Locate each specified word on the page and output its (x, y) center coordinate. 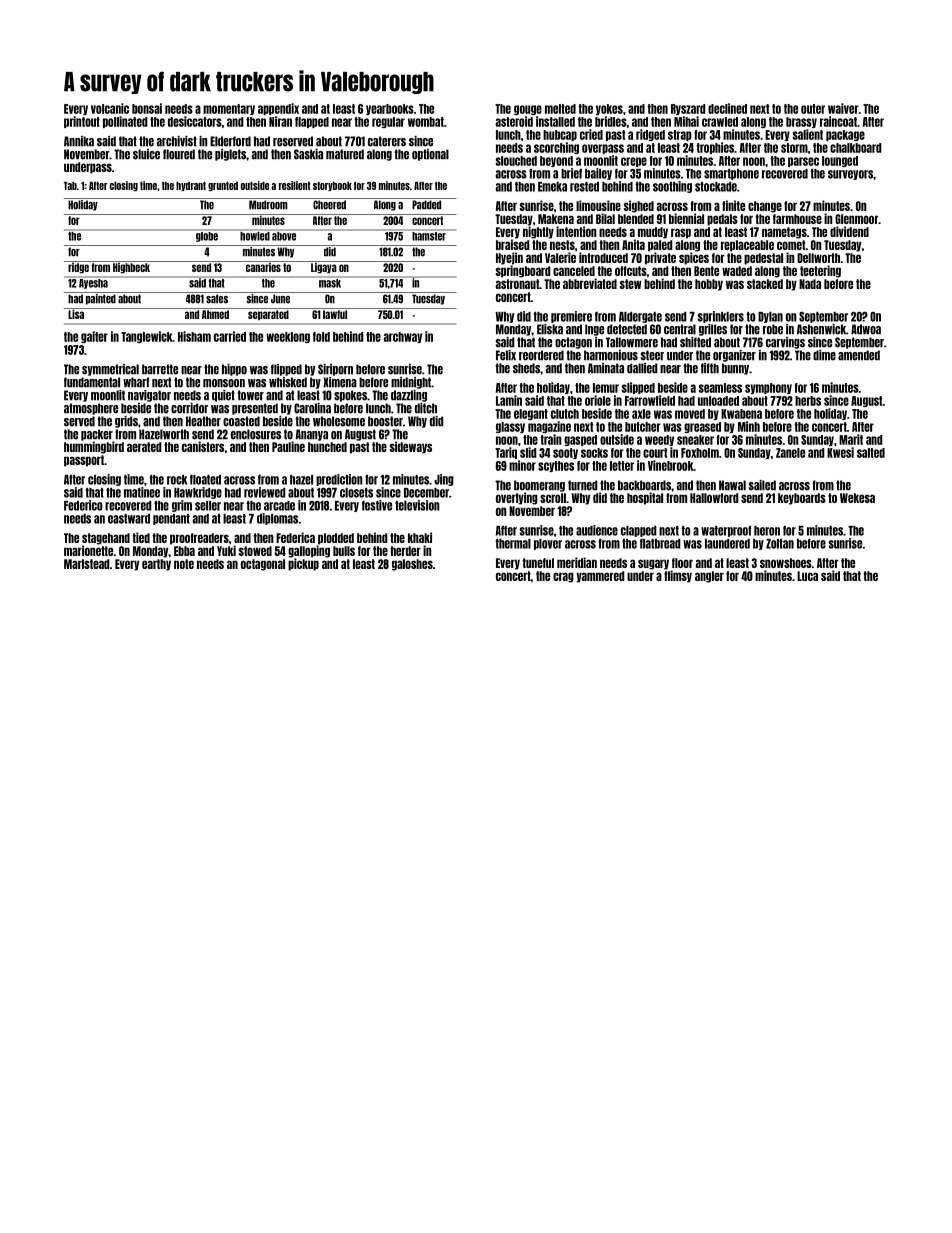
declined (727, 108)
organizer (734, 356)
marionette (88, 550)
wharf (136, 382)
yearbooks (390, 109)
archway (402, 337)
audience (597, 530)
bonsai (147, 108)
